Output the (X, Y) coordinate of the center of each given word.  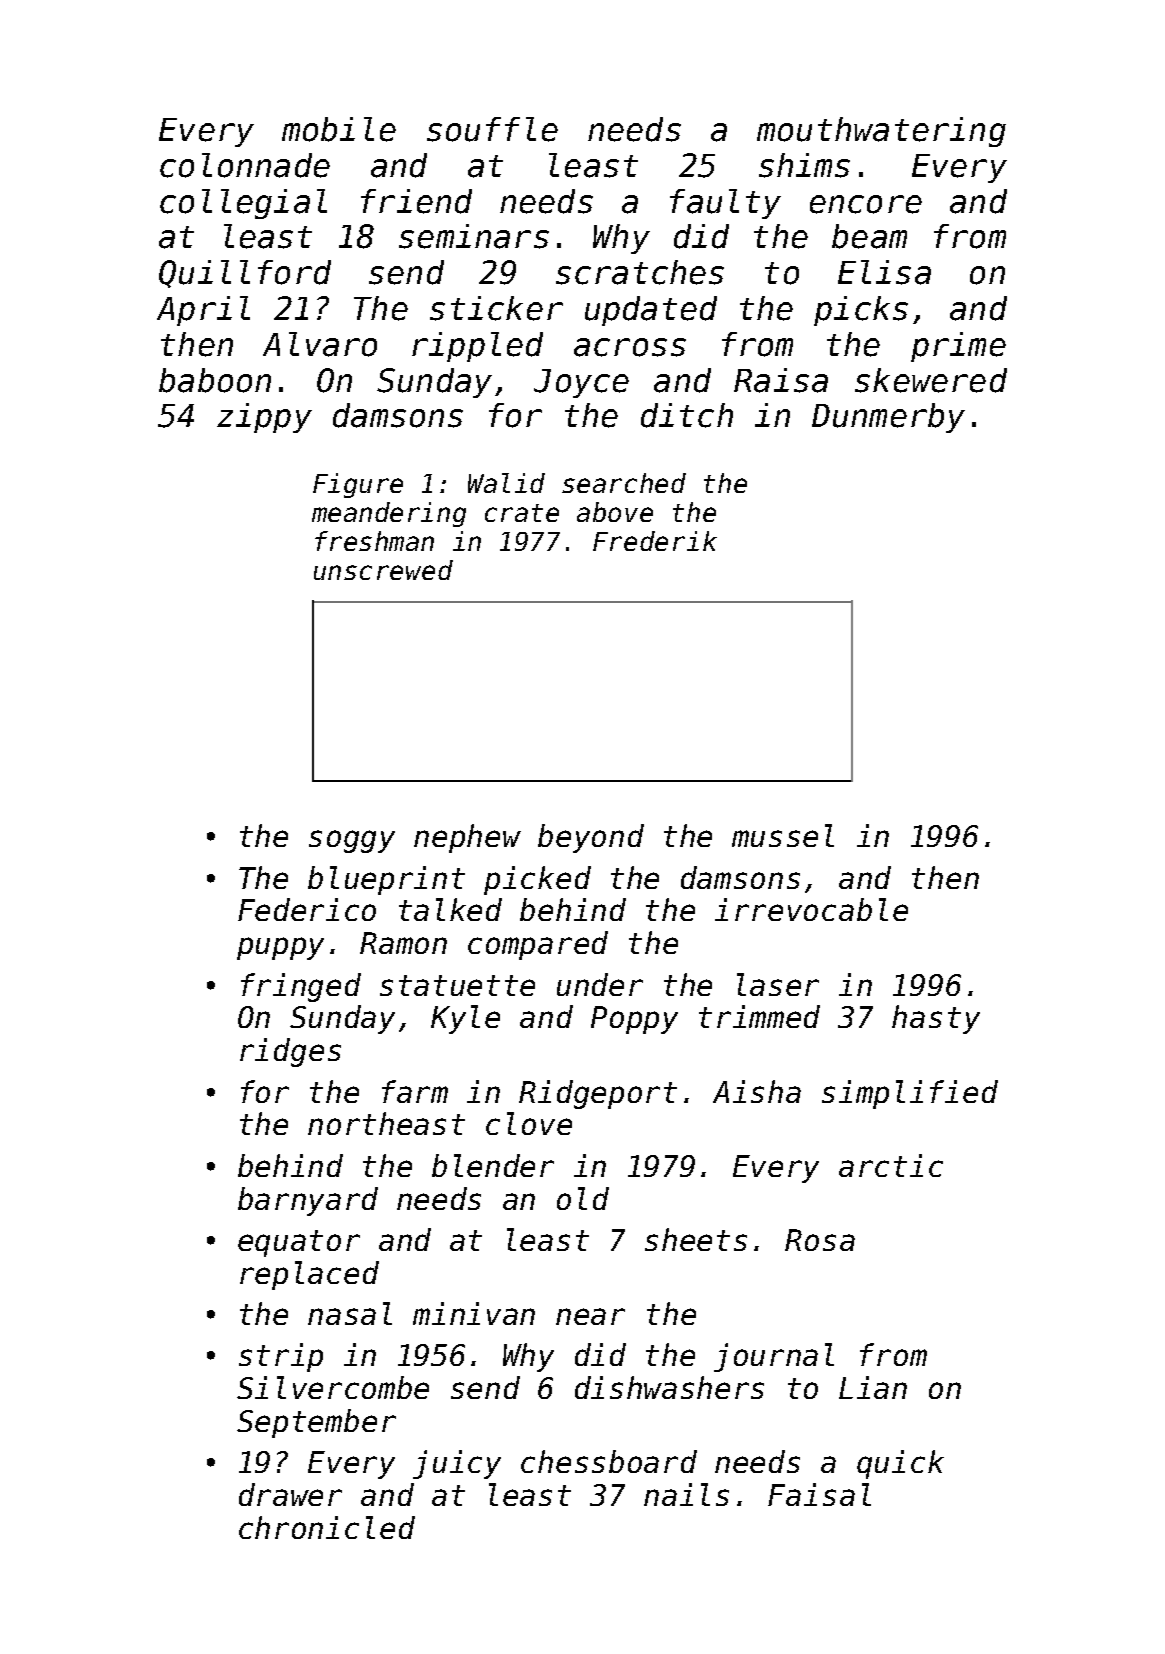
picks (861, 311)
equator (299, 1243)
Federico (307, 909)
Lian (873, 1387)
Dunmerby (888, 418)
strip (281, 1357)
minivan (474, 1313)
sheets (696, 1239)
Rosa (820, 1240)
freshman (374, 541)
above (615, 512)
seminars (474, 236)
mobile (339, 129)
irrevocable (811, 909)
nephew (467, 838)
